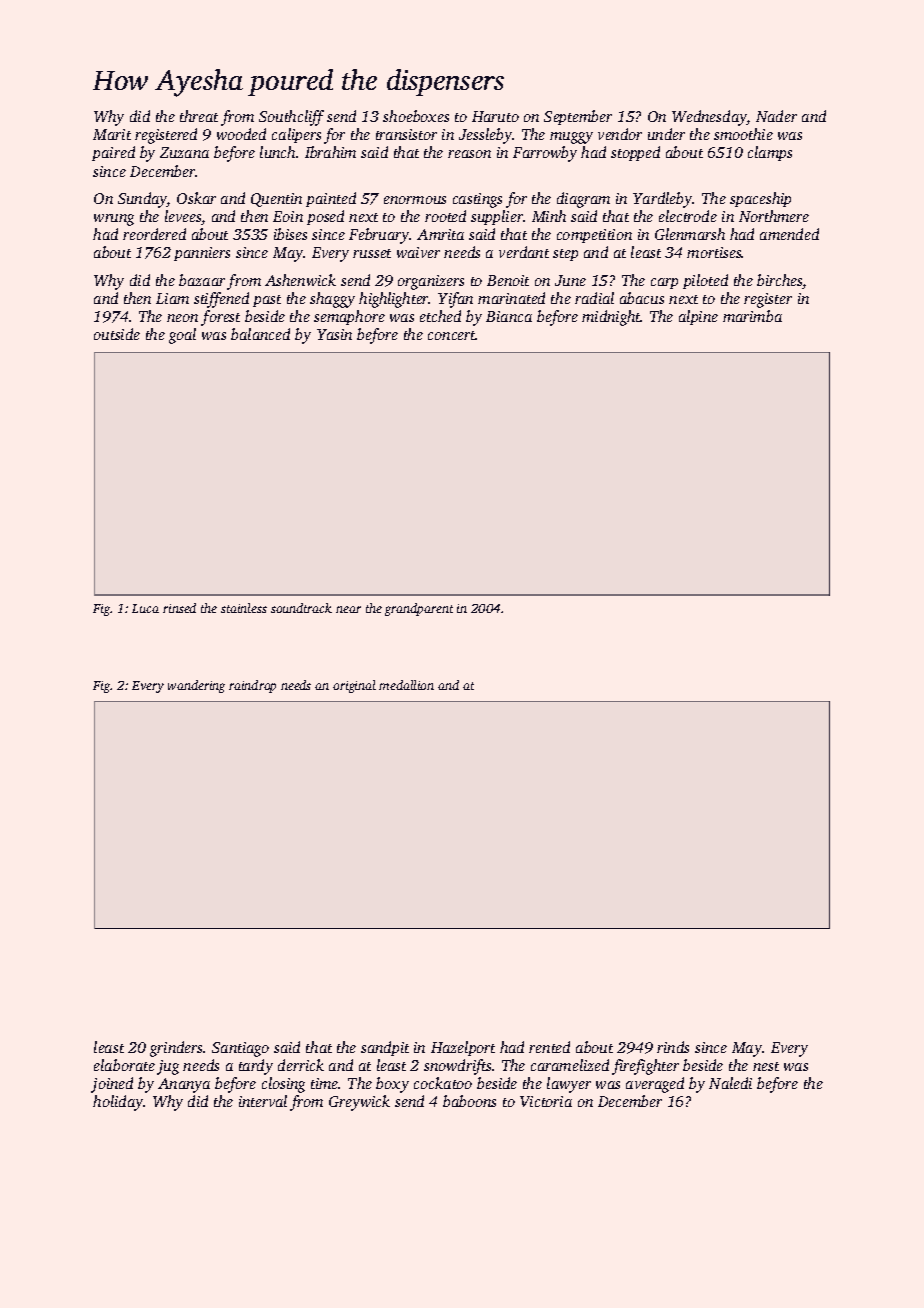 This screenshot has height=1308, width=924. What do you see at coordinates (655, 1085) in the screenshot?
I see `averaged` at bounding box center [655, 1085].
